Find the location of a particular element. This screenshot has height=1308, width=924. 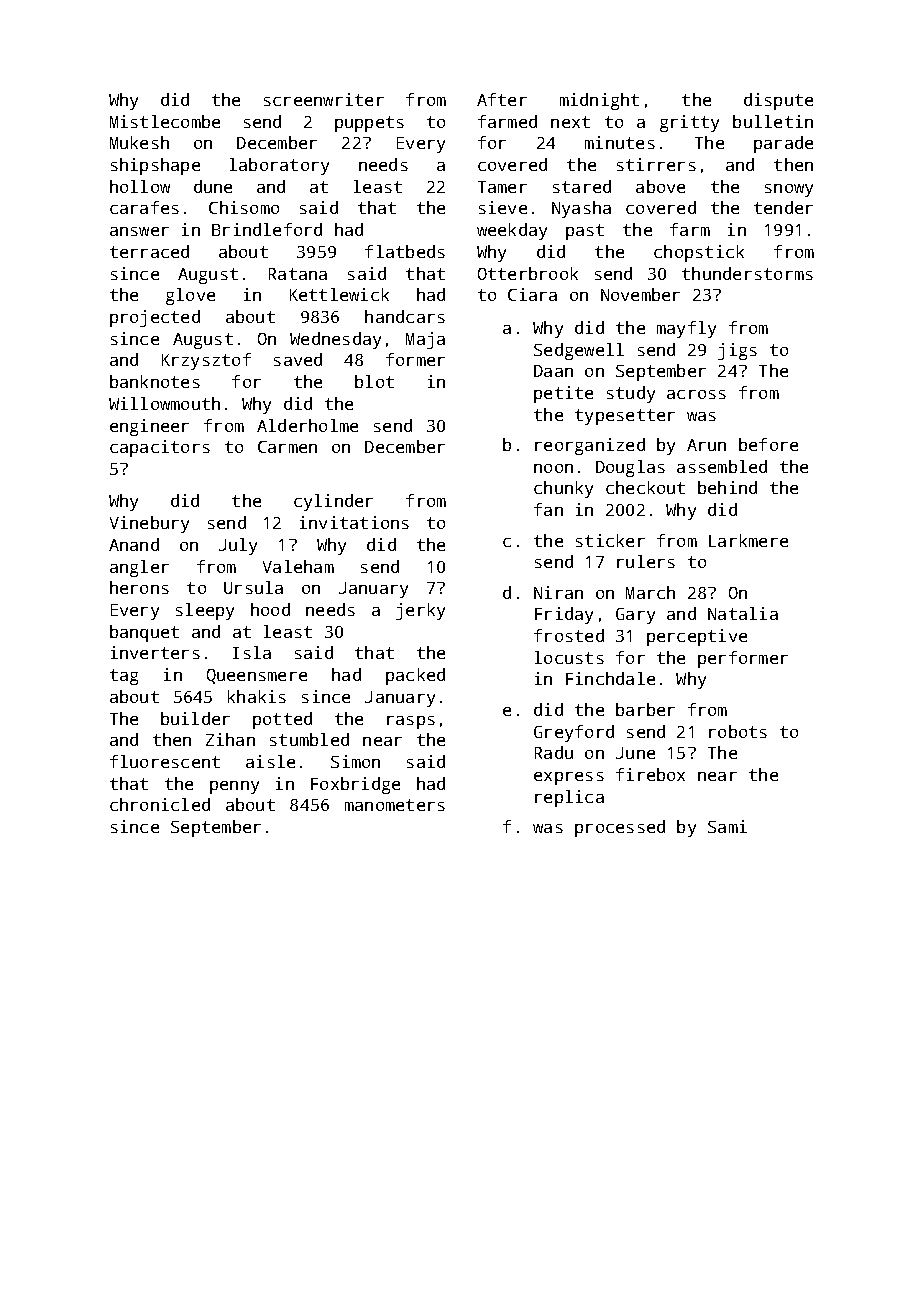

midnight is located at coordinates (599, 101).
